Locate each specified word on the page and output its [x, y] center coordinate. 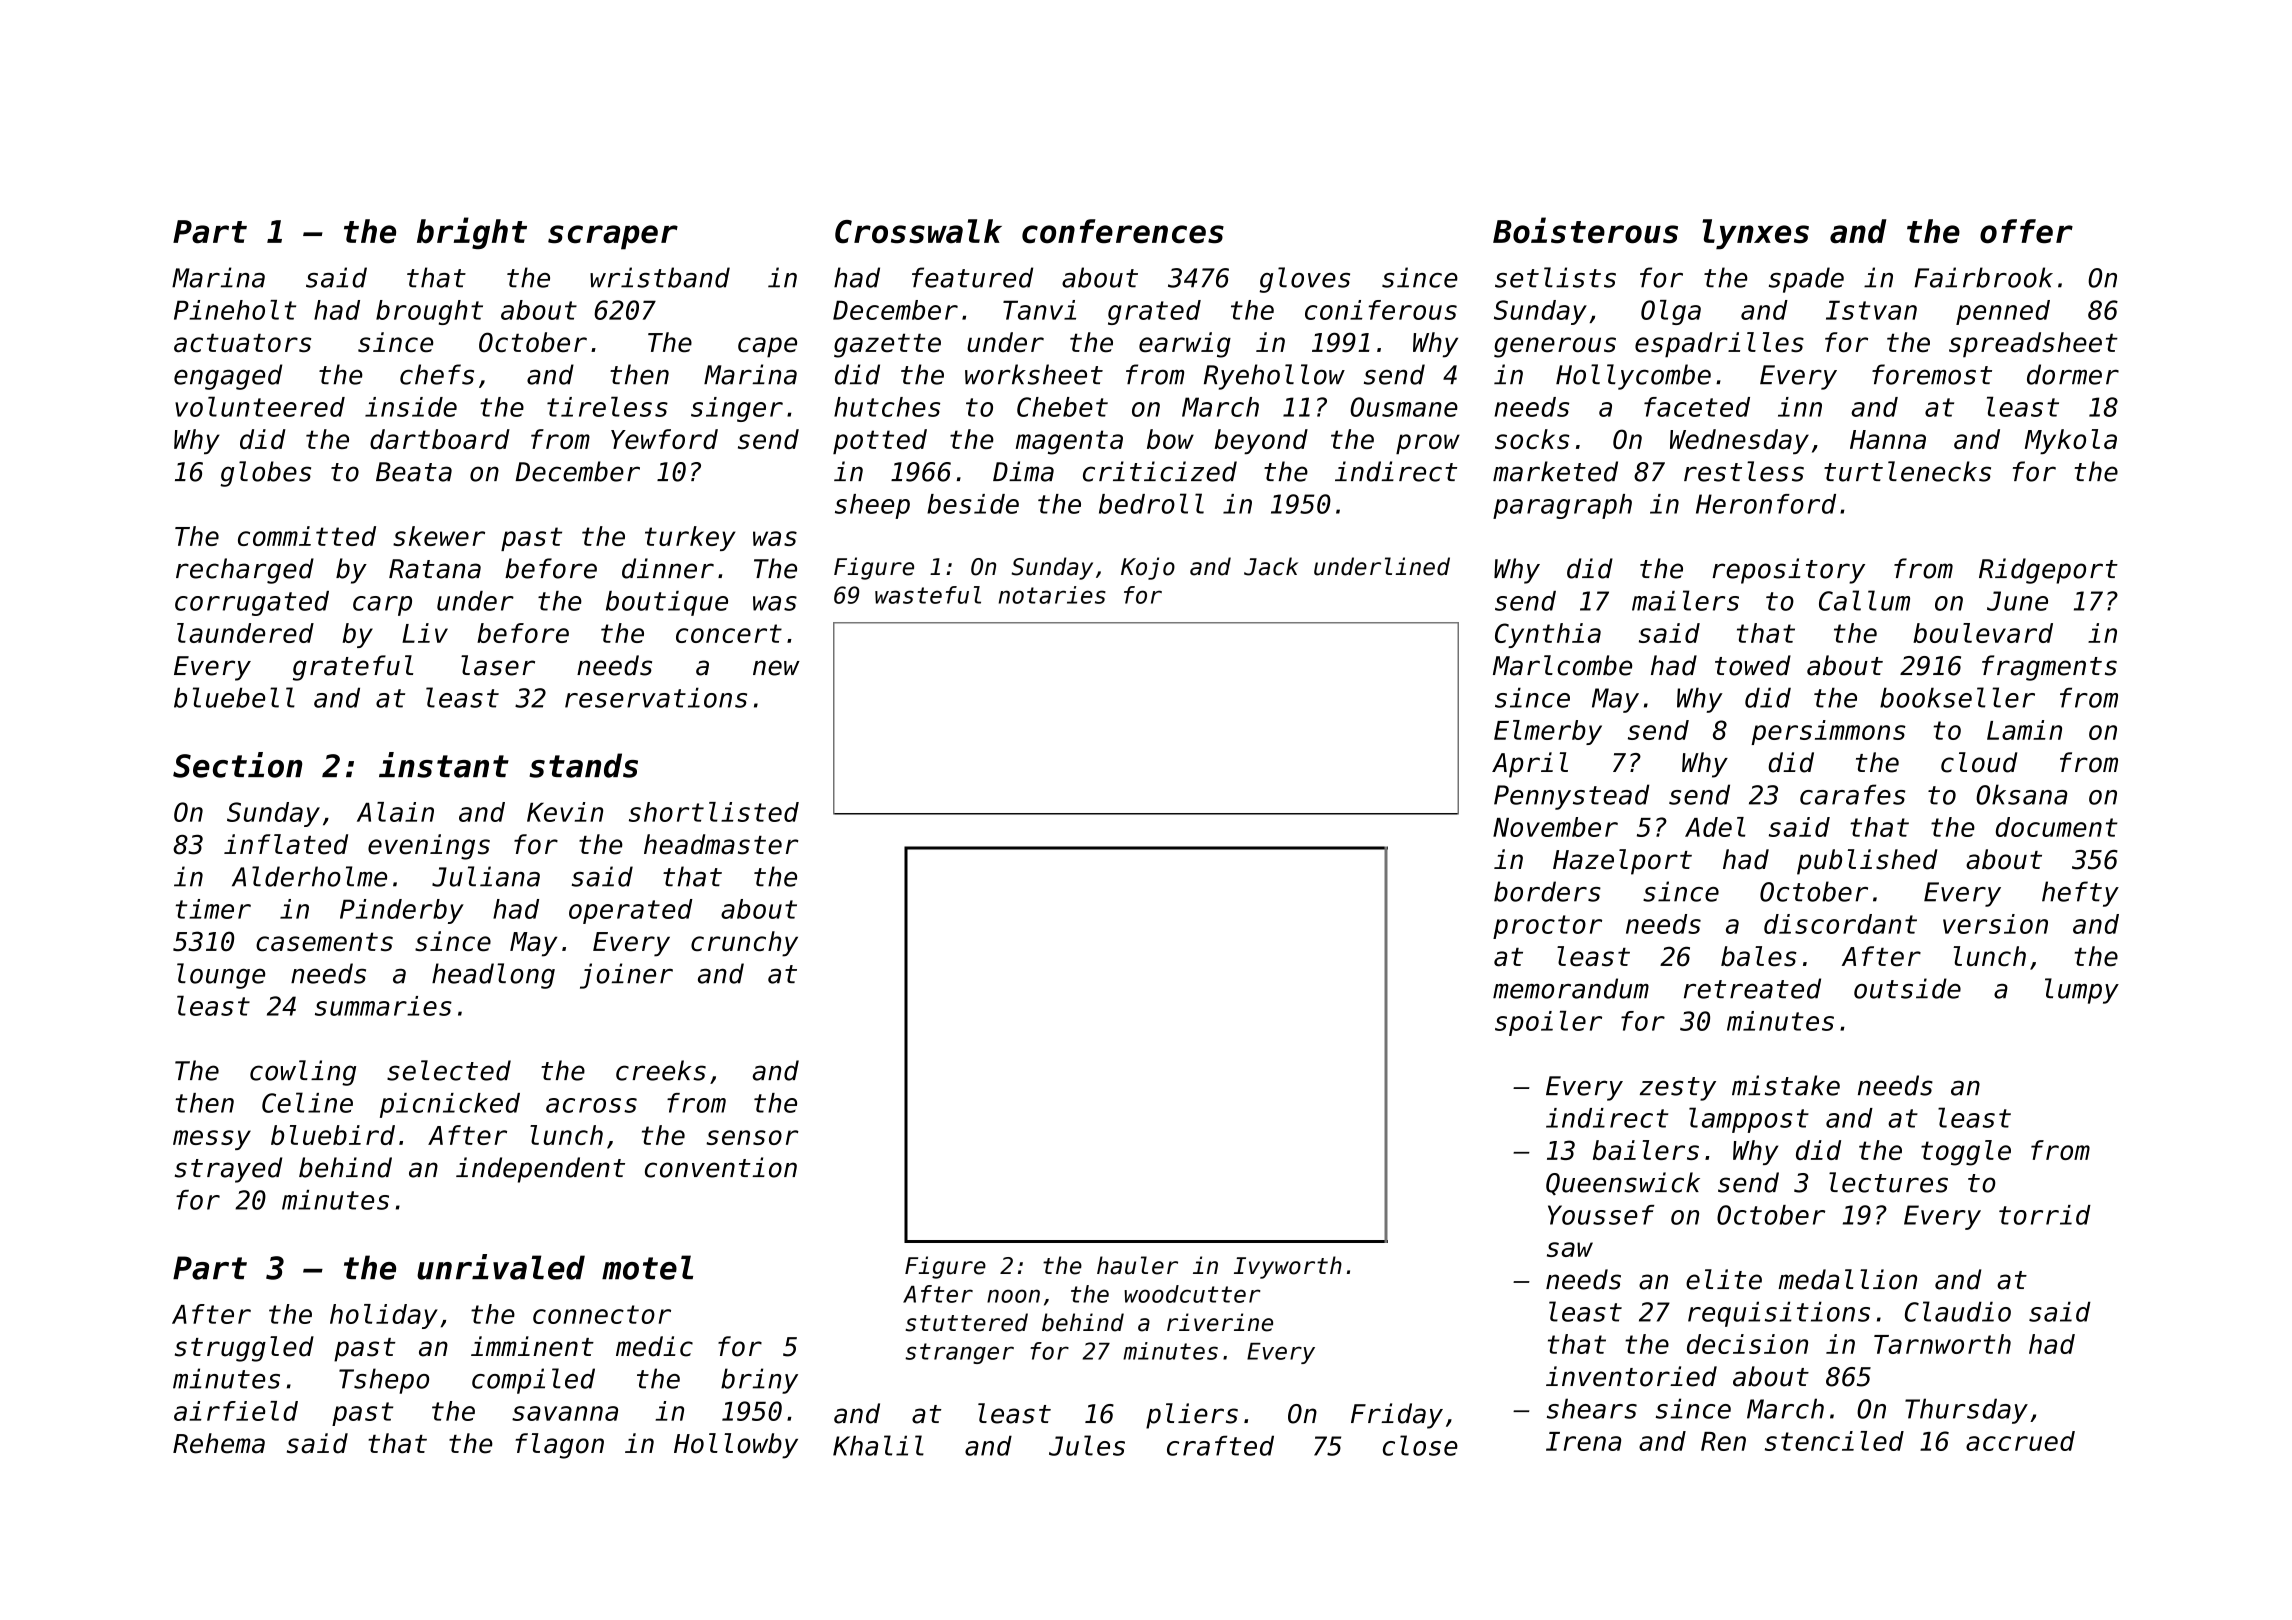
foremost [1932, 374]
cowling [303, 1073]
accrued [2020, 1441]
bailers [1646, 1150]
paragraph [1562, 506]
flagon [560, 1446]
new [776, 668]
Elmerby [1548, 732]
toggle [1966, 1153]
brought [429, 312]
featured [972, 277]
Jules [1087, 1445]
